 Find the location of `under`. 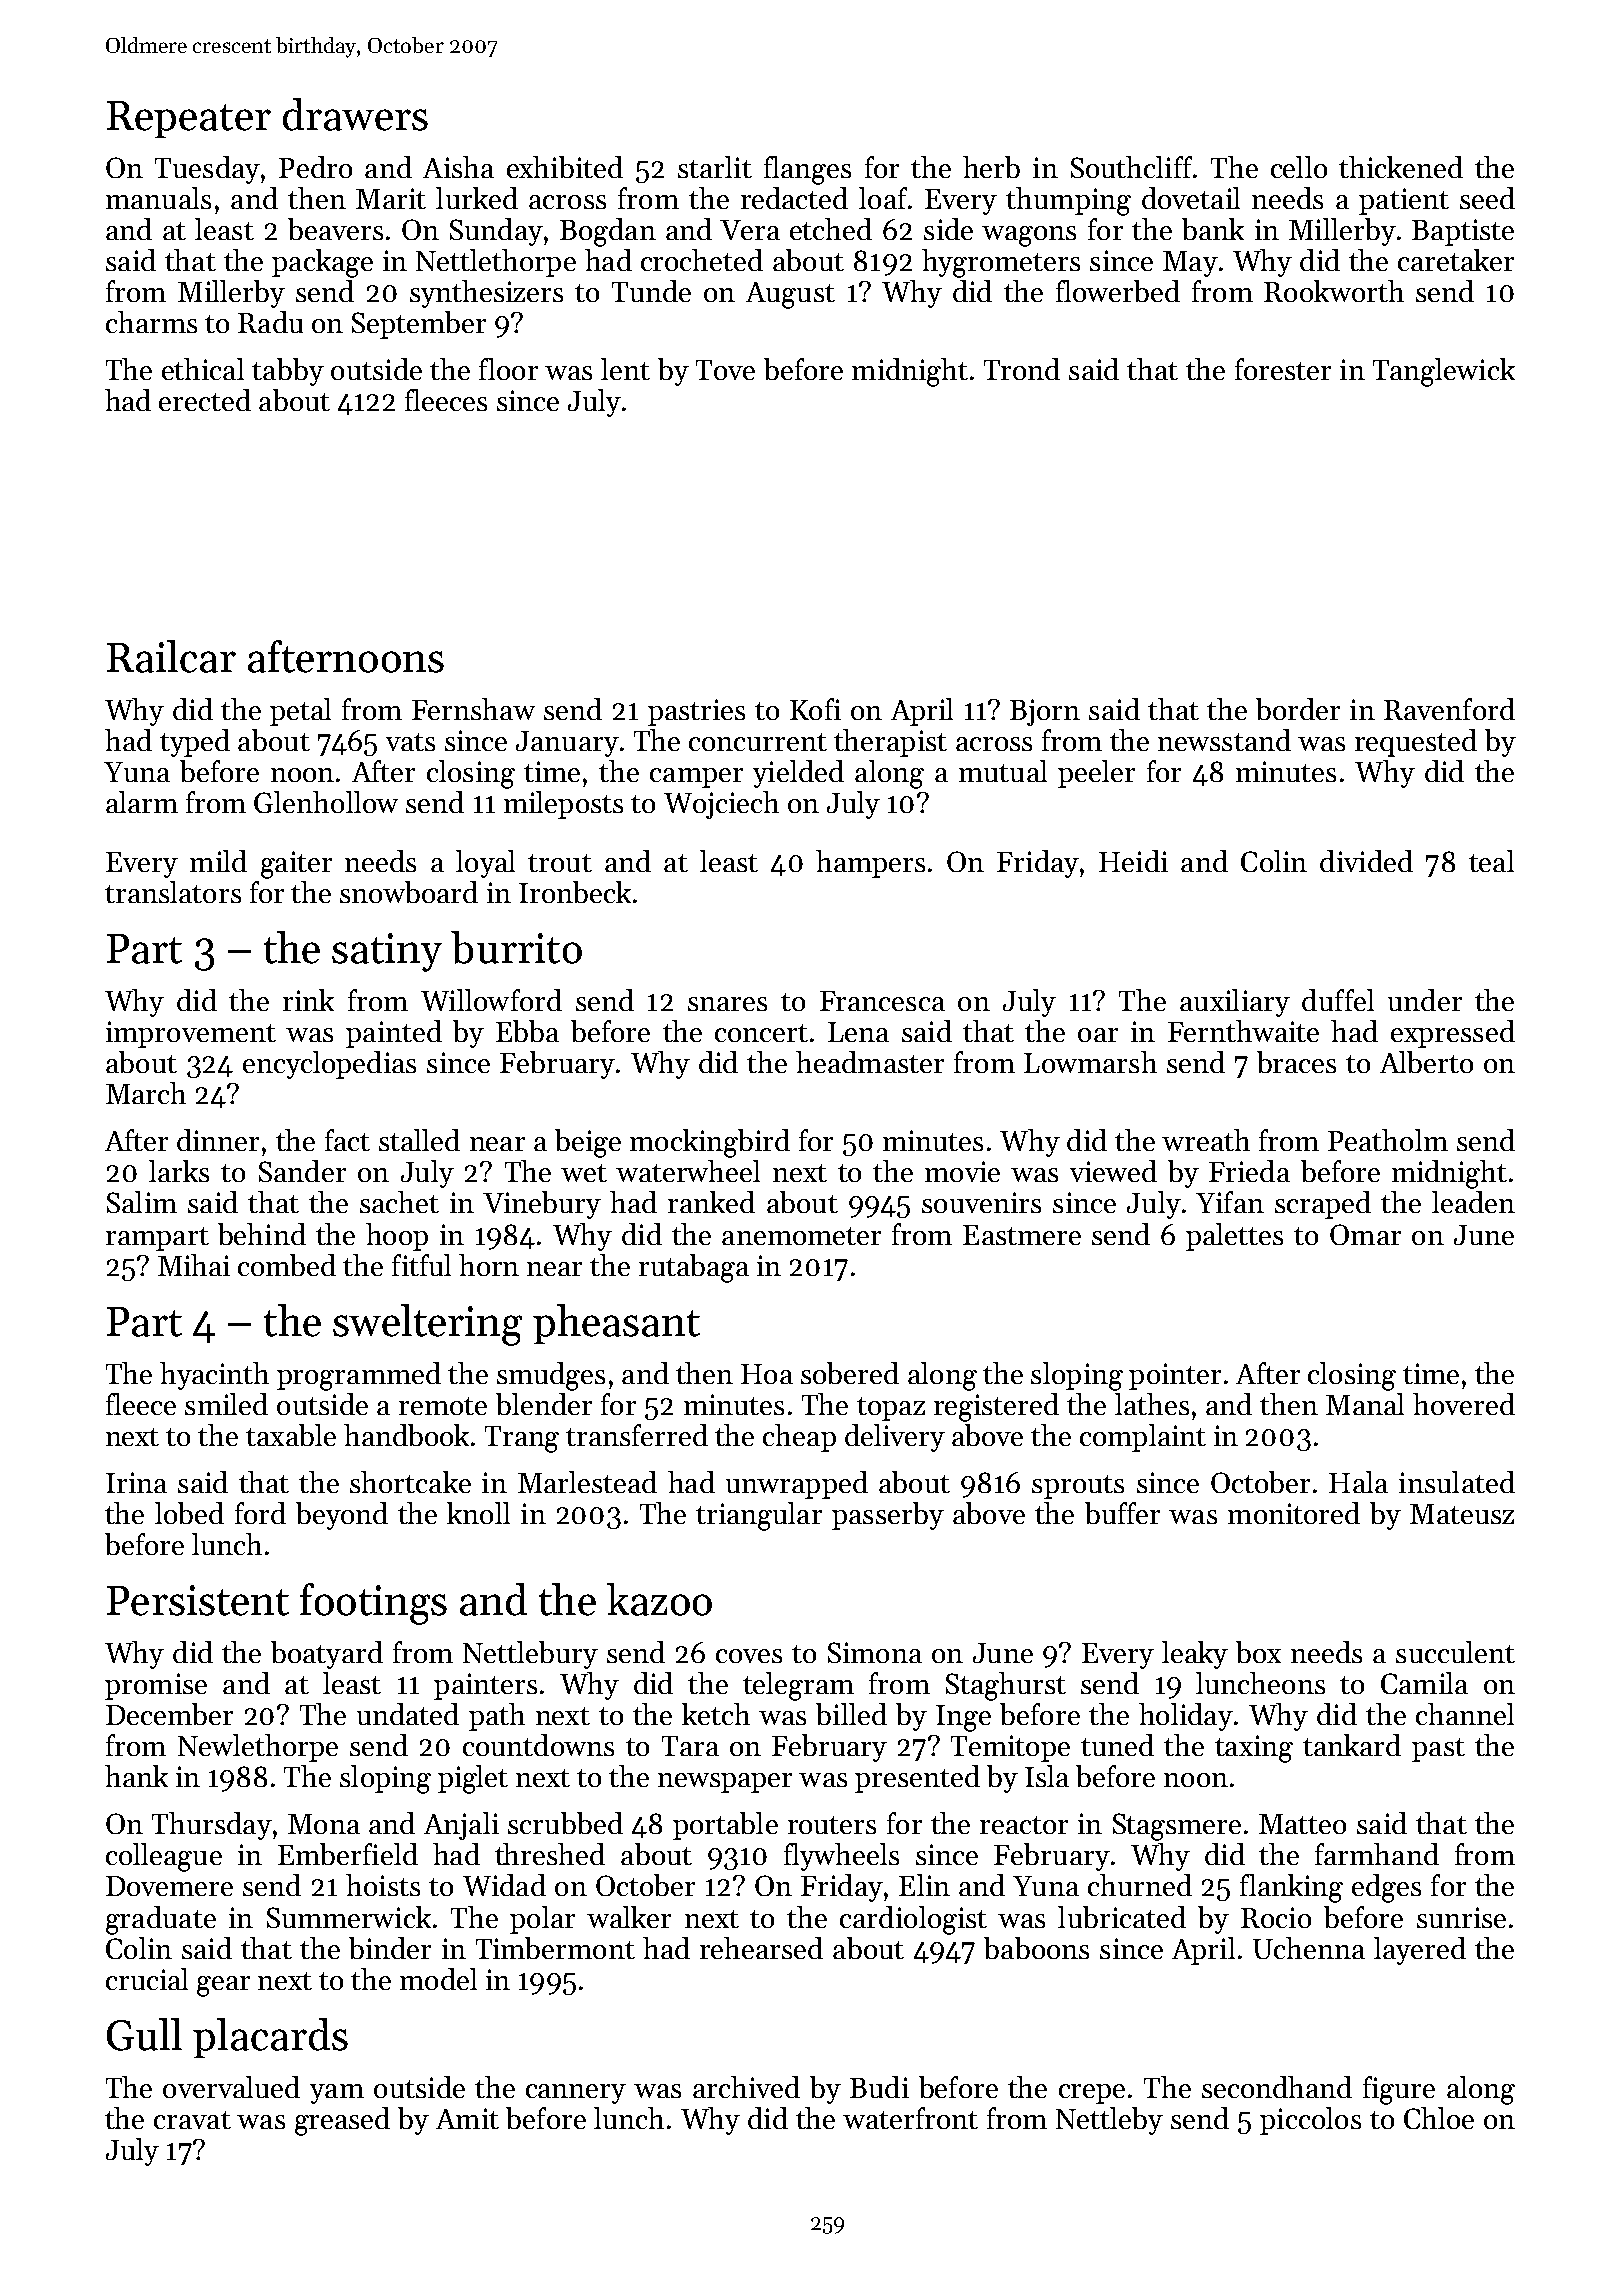

under is located at coordinates (1425, 1000).
